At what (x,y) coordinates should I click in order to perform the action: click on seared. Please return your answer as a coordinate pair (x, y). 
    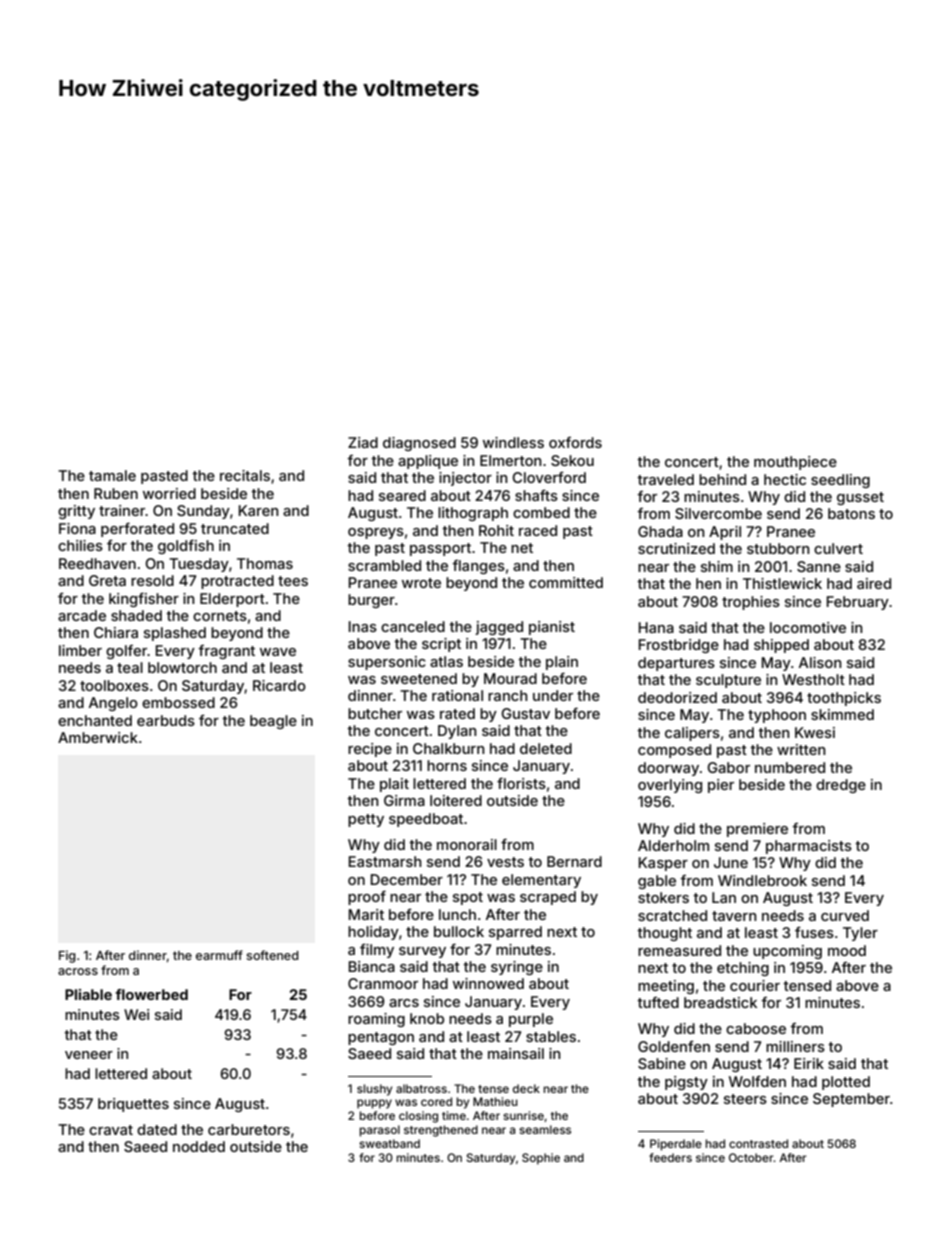
    Looking at the image, I should click on (402, 495).
